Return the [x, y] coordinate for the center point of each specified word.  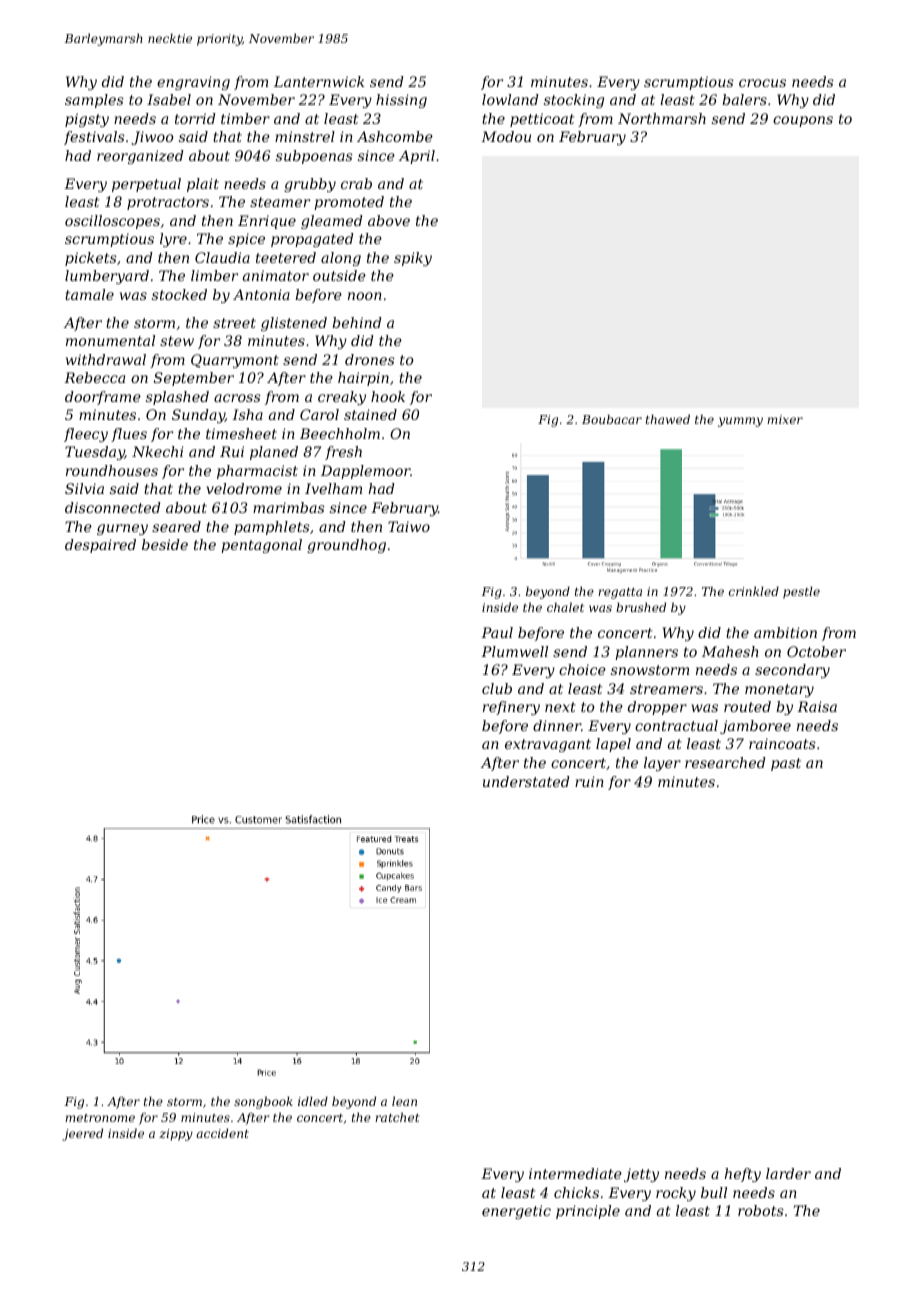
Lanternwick [319, 81]
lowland [510, 99]
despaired [100, 546]
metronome [100, 1118]
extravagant [548, 745]
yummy [740, 422]
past [786, 764]
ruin [589, 781]
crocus [762, 83]
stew [177, 341]
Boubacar [612, 419]
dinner [557, 725]
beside [165, 544]
